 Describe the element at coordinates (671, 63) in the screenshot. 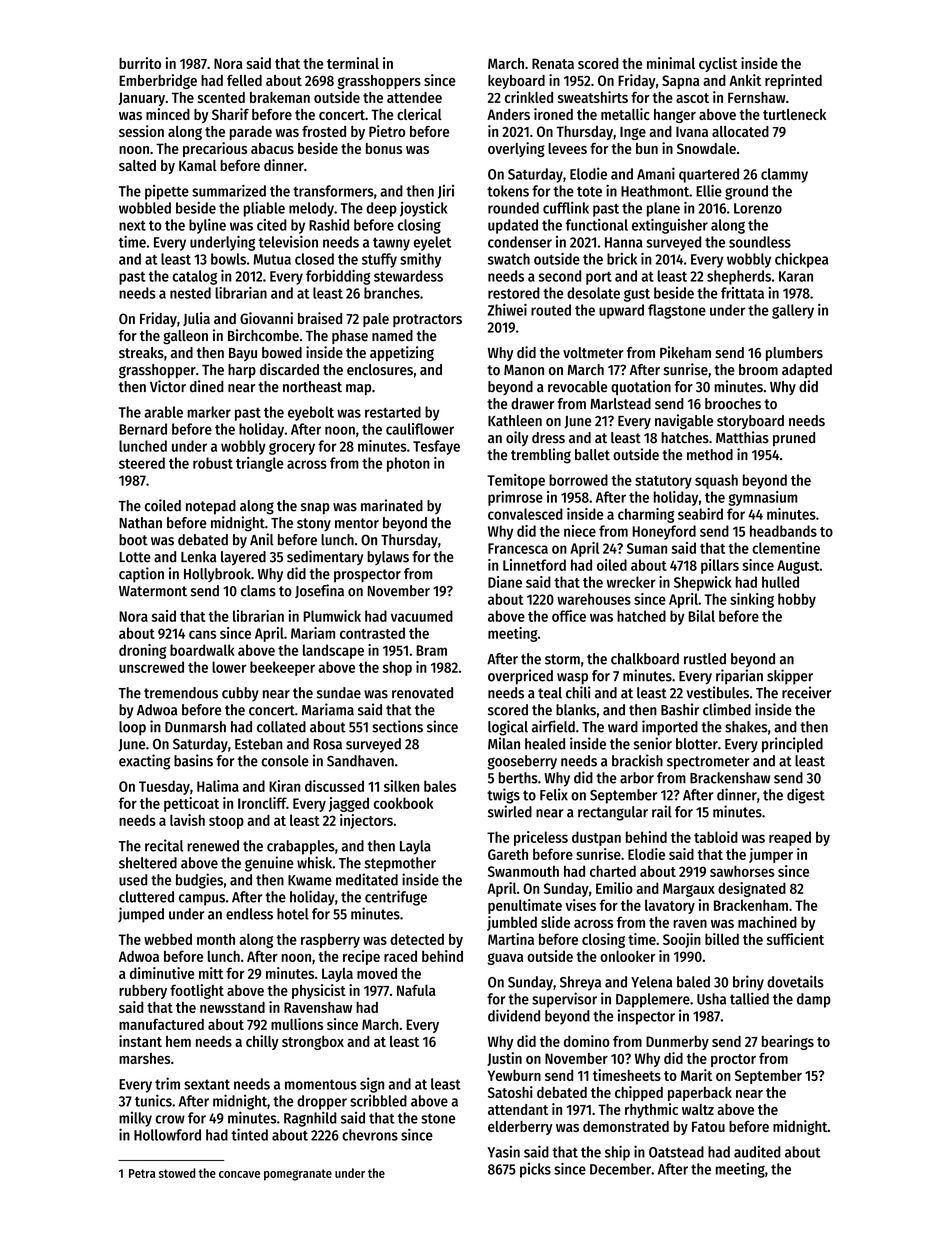

I see `minimal` at that location.
